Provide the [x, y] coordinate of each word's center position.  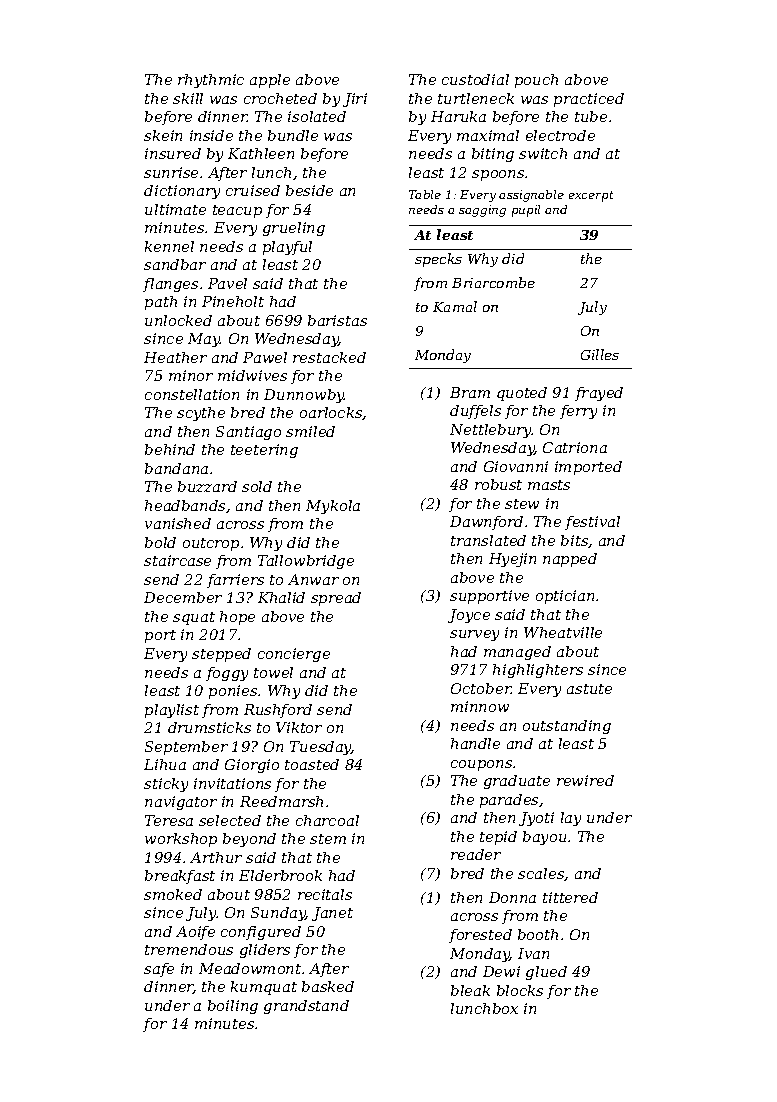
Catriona [575, 447]
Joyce [469, 616]
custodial [475, 79]
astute [589, 689]
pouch [536, 81]
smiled [310, 431]
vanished [178, 523]
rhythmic [211, 81]
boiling [233, 1007]
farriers [235, 581]
